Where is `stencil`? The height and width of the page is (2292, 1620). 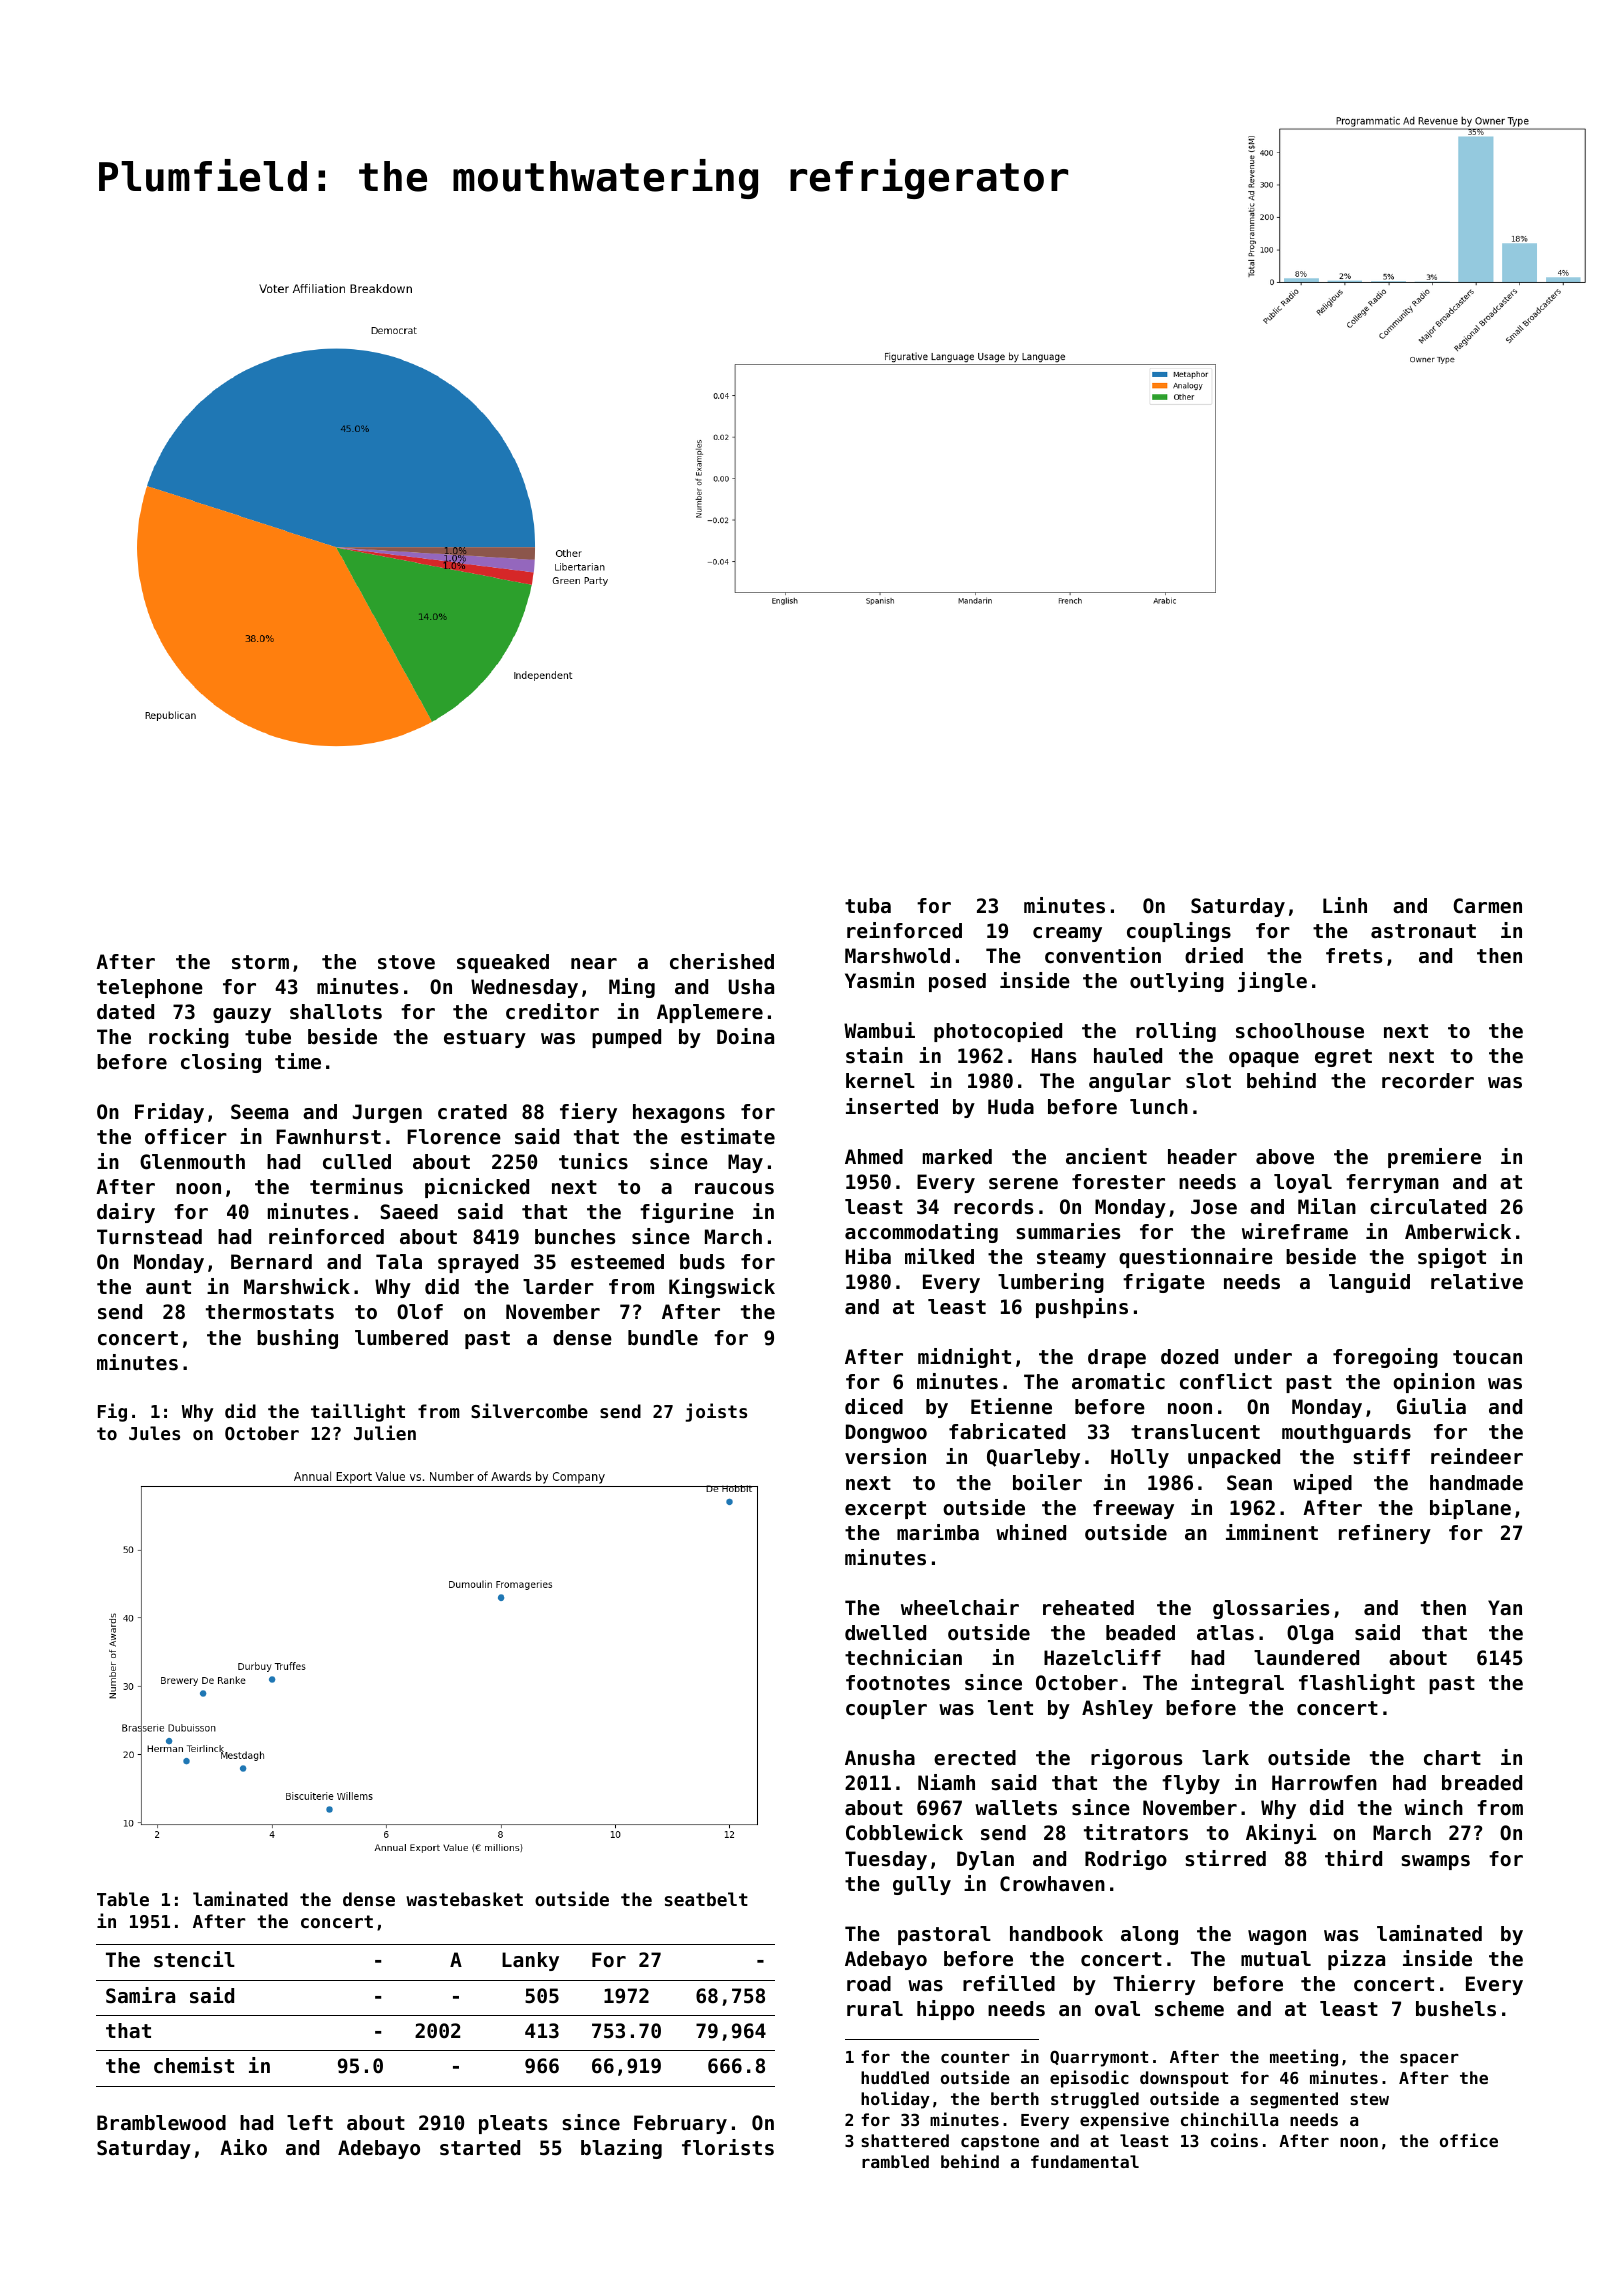
stencil is located at coordinates (194, 1959).
